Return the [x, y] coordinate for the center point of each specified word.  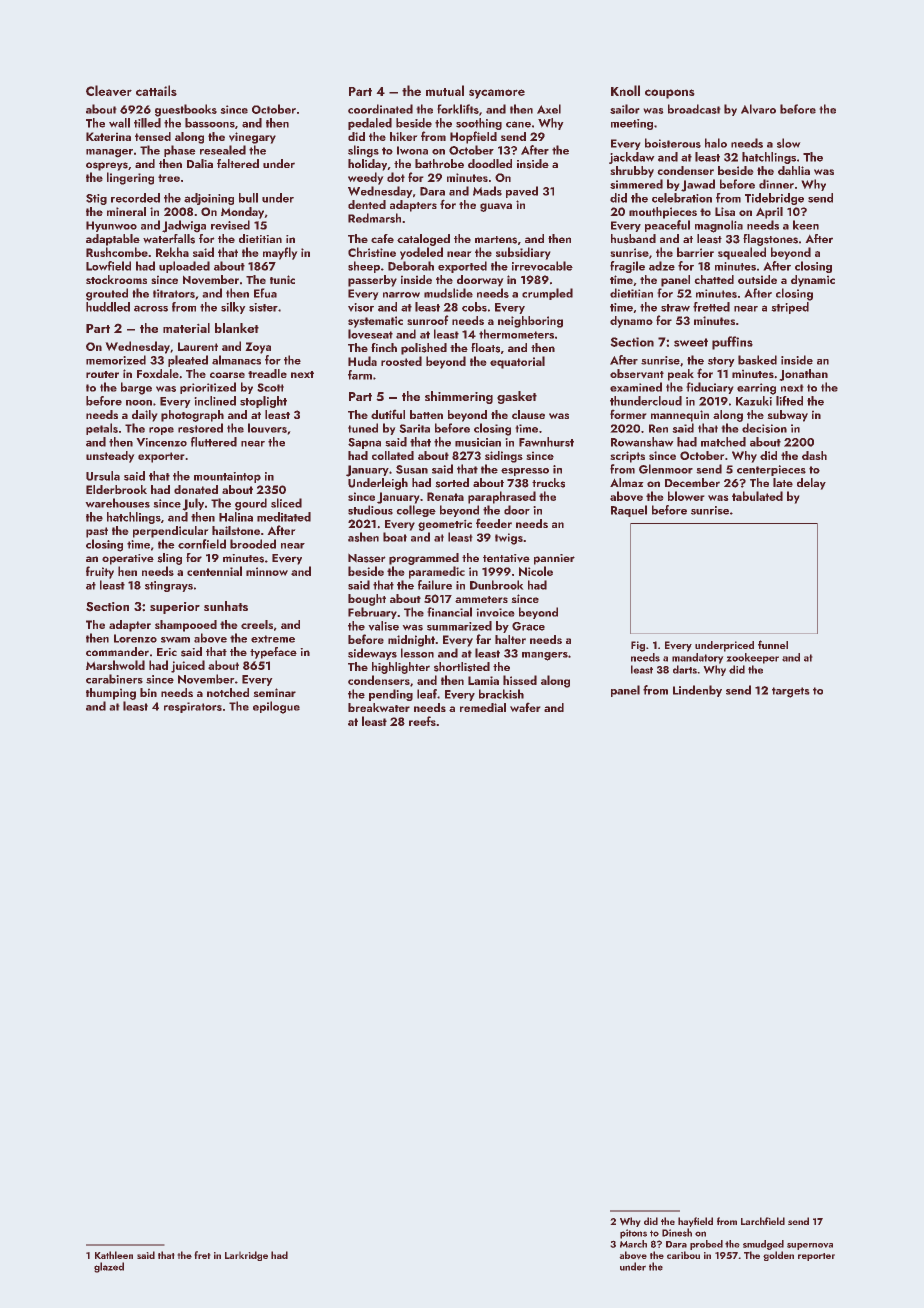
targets [791, 692]
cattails [156, 90]
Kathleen [114, 1255]
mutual [445, 90]
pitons [633, 1234]
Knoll [625, 90]
